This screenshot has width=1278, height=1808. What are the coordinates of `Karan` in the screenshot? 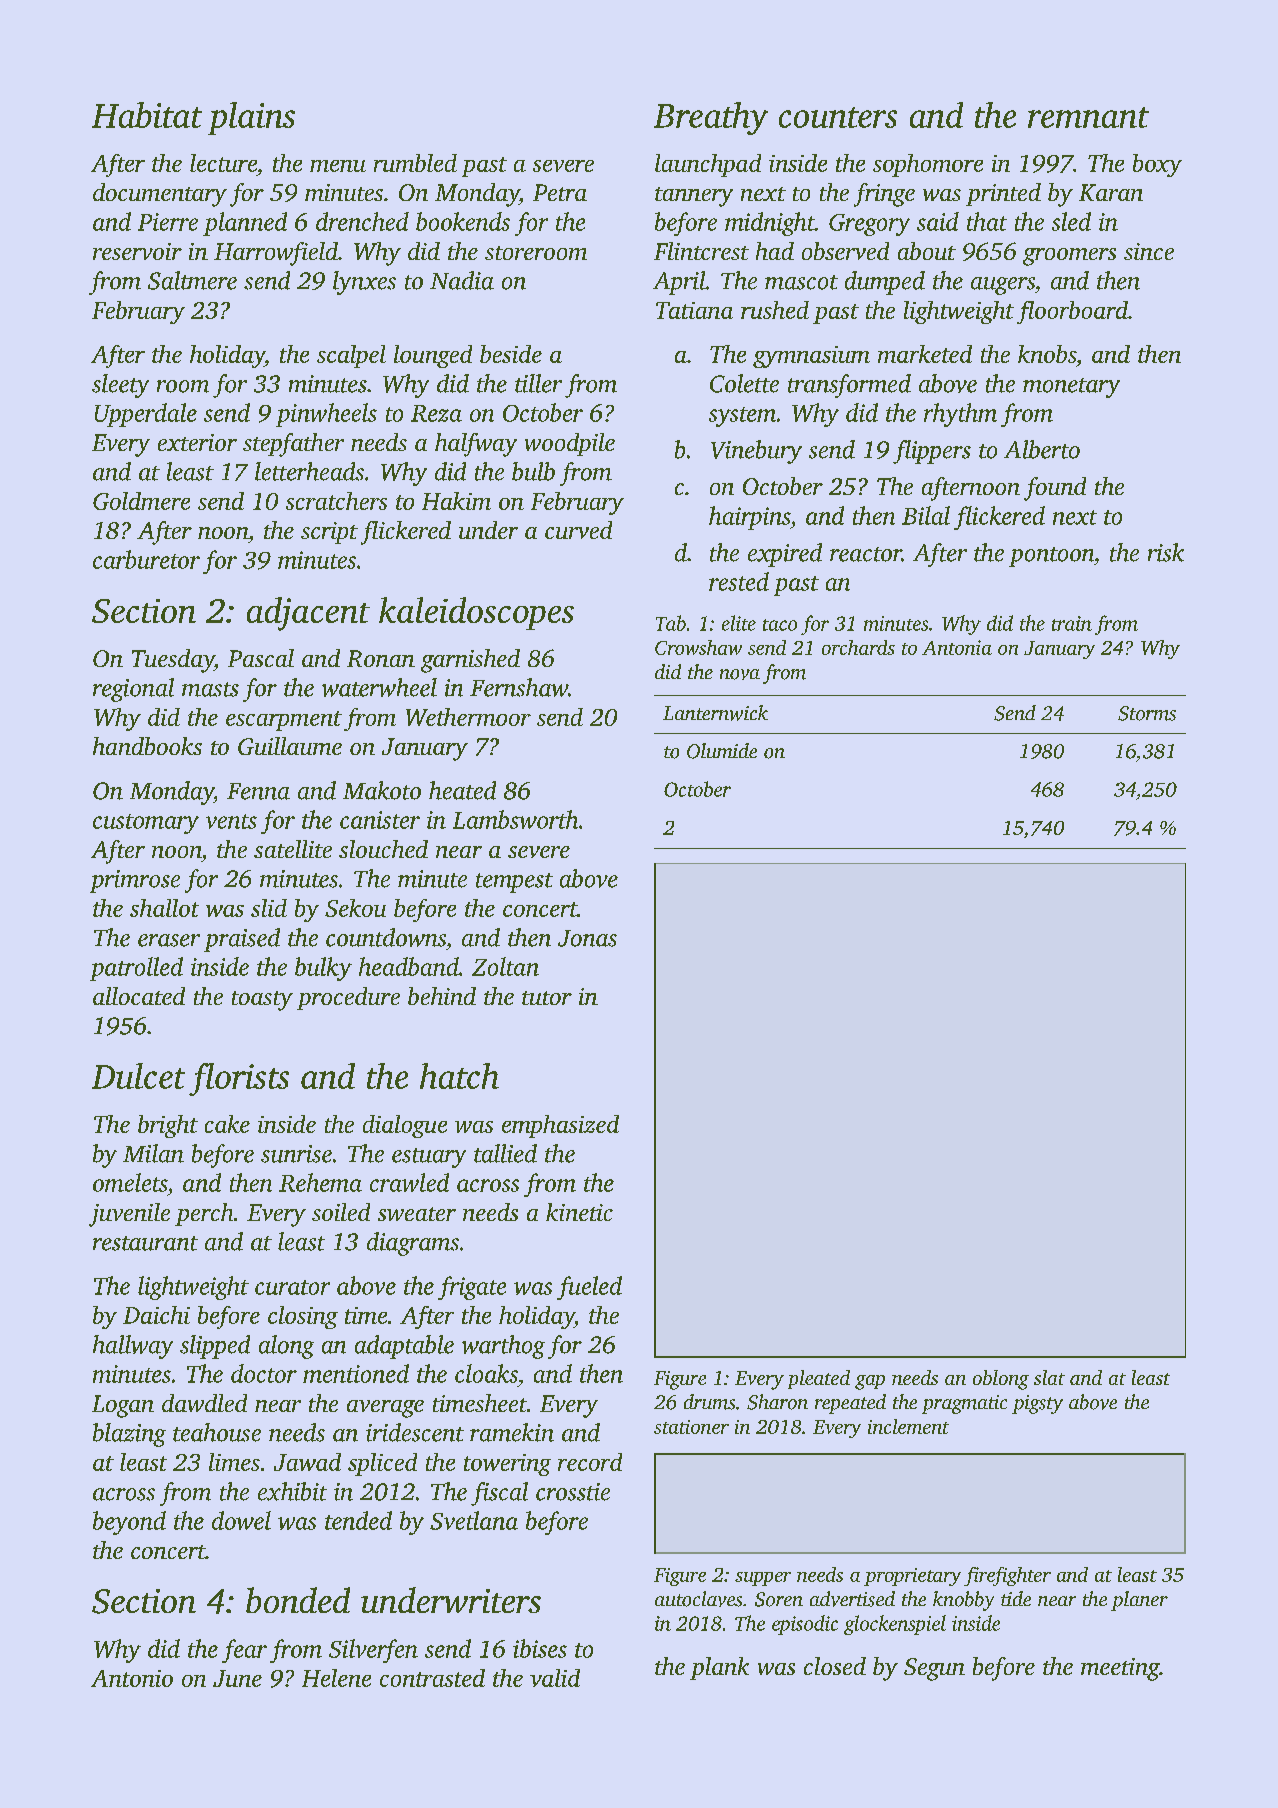 It's located at (1111, 192).
